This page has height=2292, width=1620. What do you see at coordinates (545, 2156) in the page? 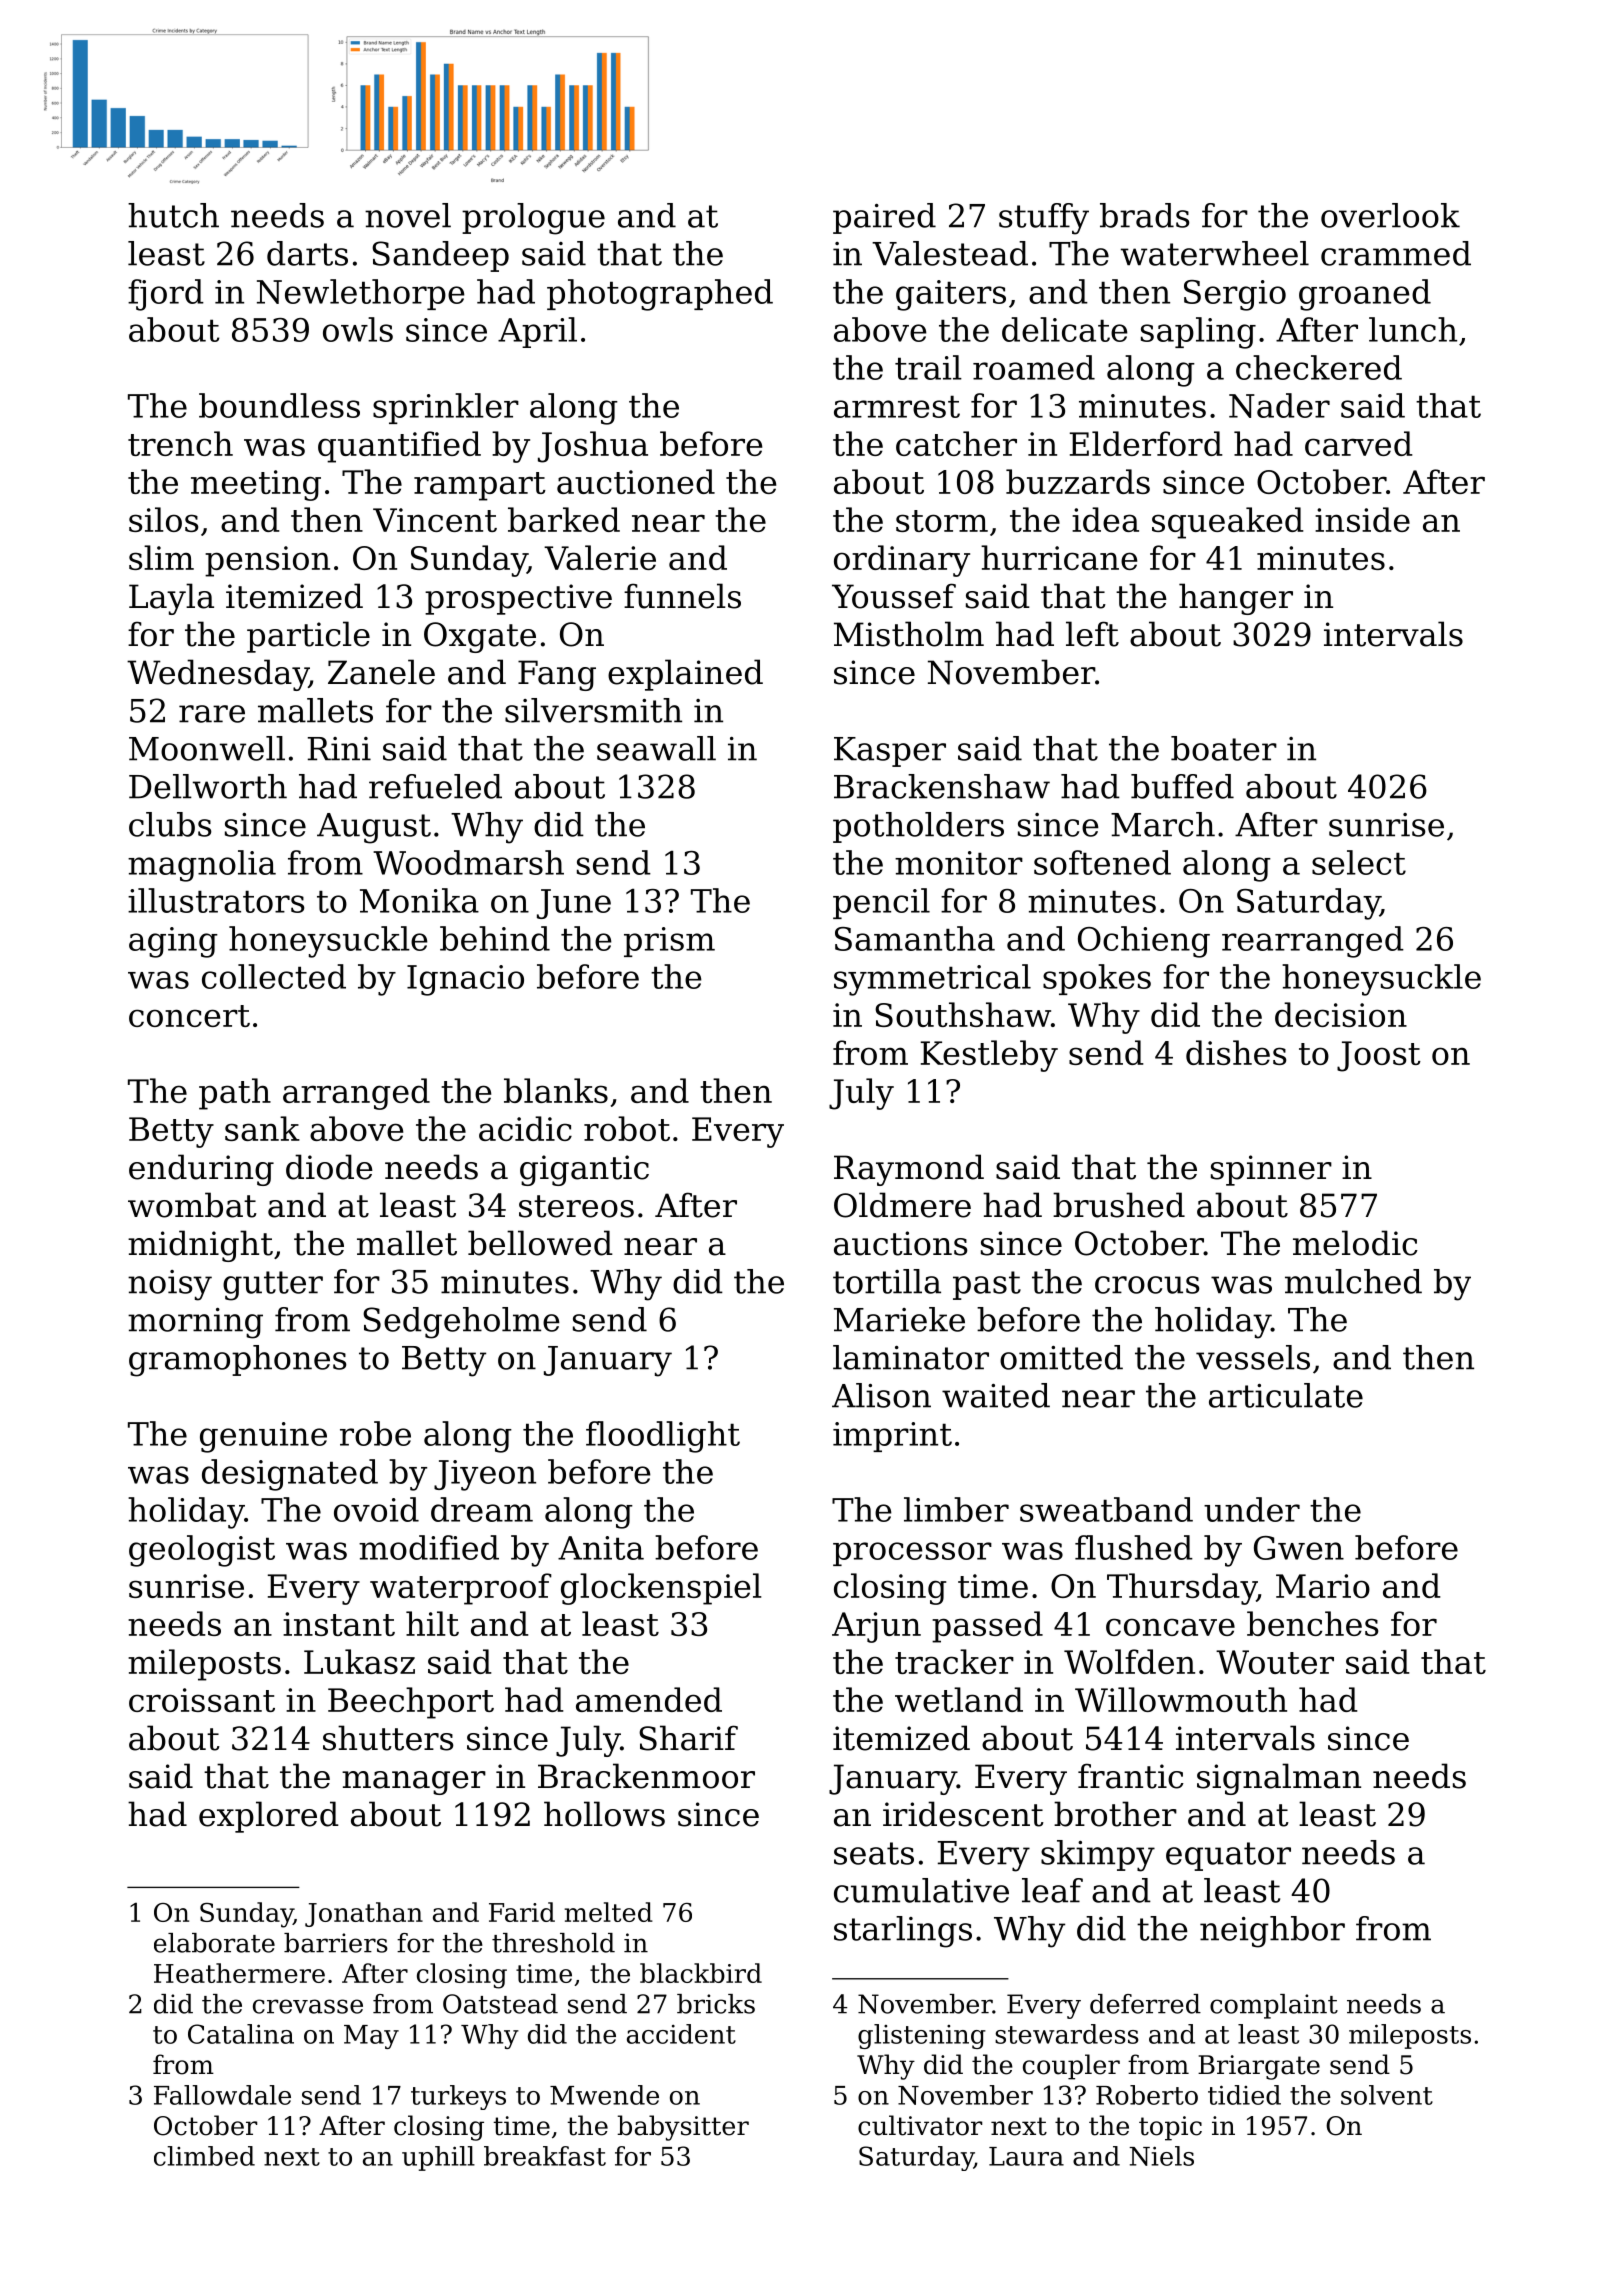
I see `breakfast` at bounding box center [545, 2156].
